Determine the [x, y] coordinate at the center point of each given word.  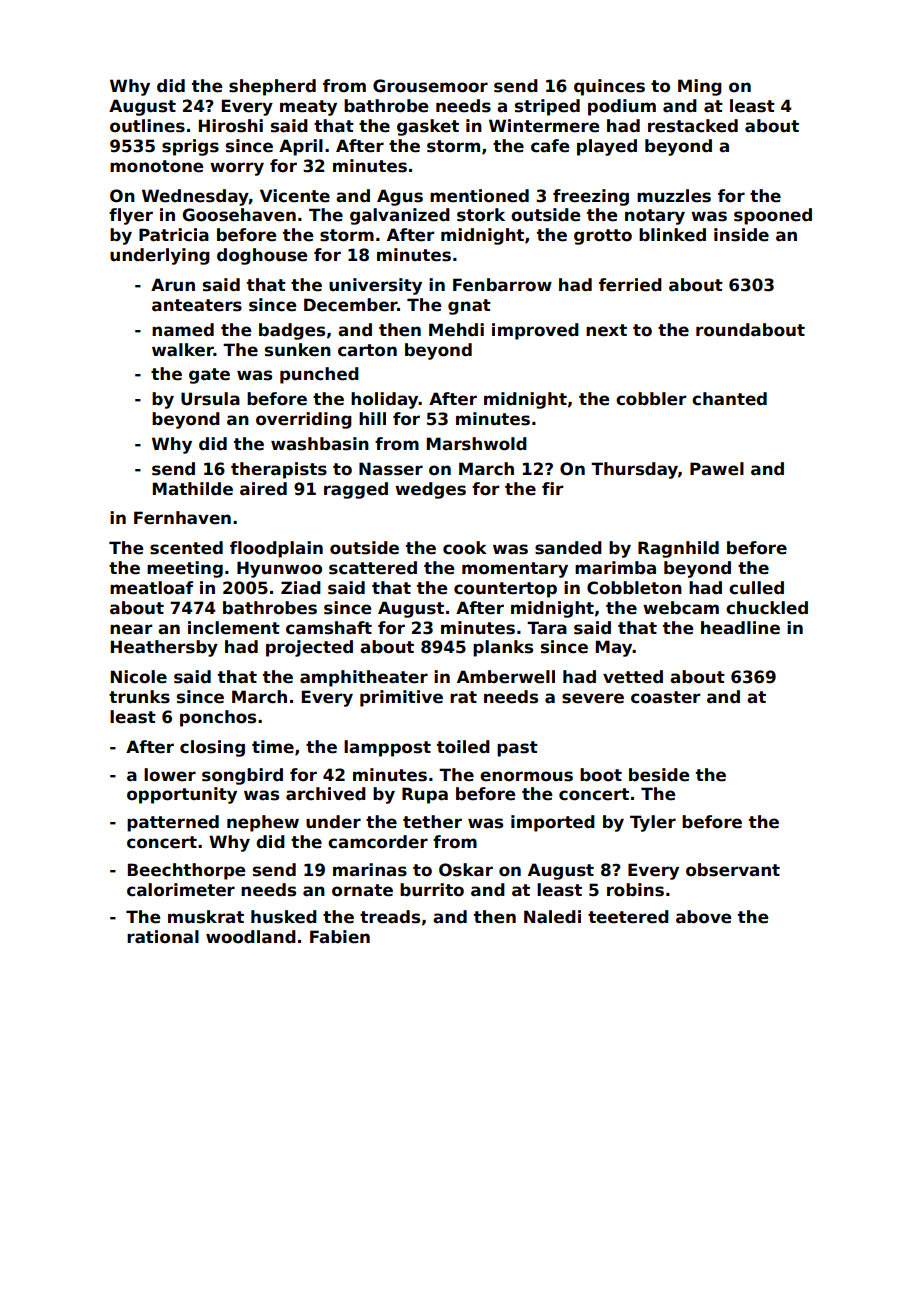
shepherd [272, 87]
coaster [666, 697]
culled [756, 588]
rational [163, 937]
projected [309, 648]
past [517, 749]
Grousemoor [430, 86]
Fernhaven [182, 518]
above [704, 917]
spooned [773, 216]
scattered [373, 568]
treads [390, 917]
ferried [630, 285]
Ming [700, 87]
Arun [173, 284]
